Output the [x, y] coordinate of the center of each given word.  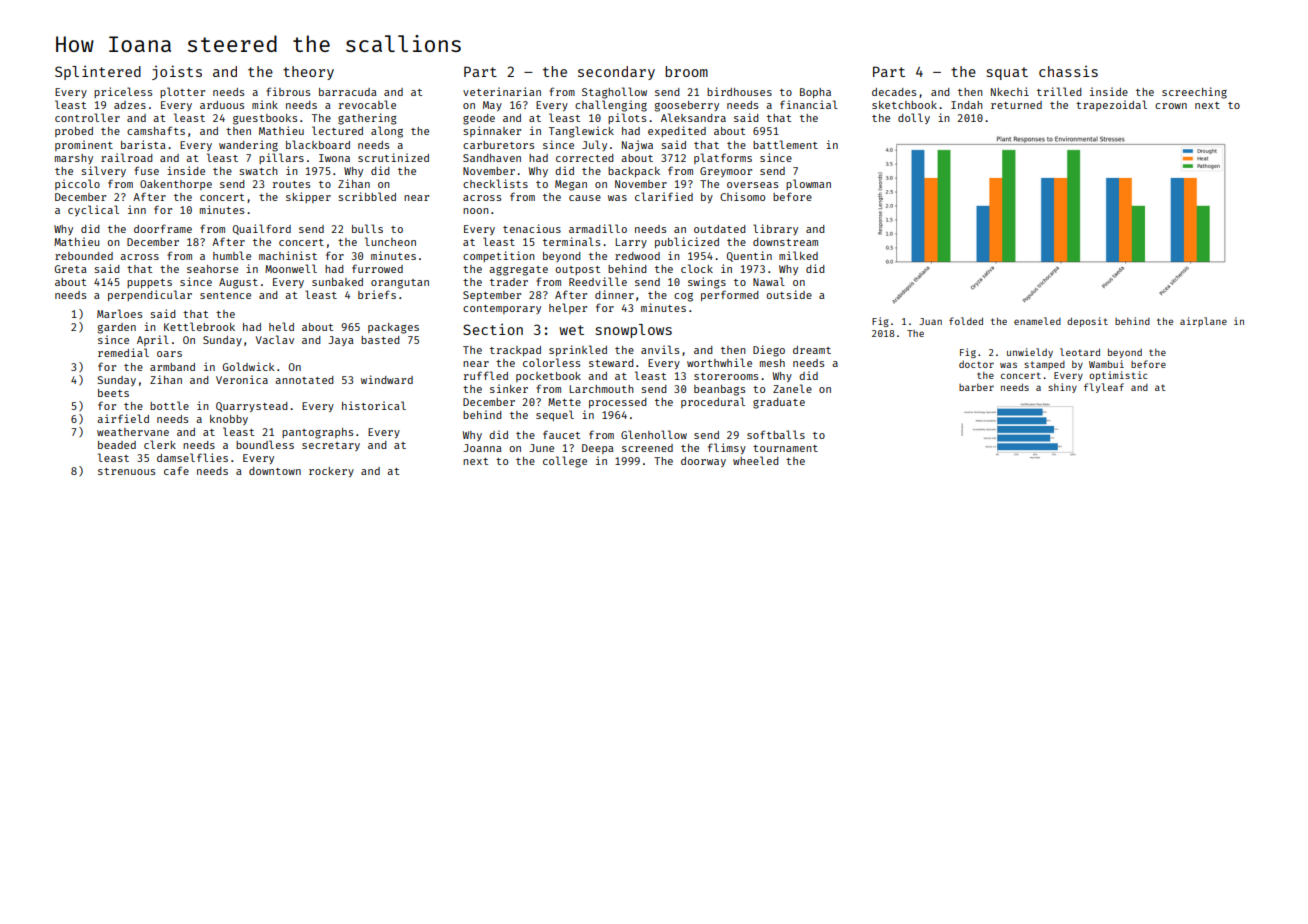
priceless [123, 92]
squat [1007, 73]
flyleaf [1104, 388]
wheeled [756, 460]
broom [686, 71]
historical [374, 405]
